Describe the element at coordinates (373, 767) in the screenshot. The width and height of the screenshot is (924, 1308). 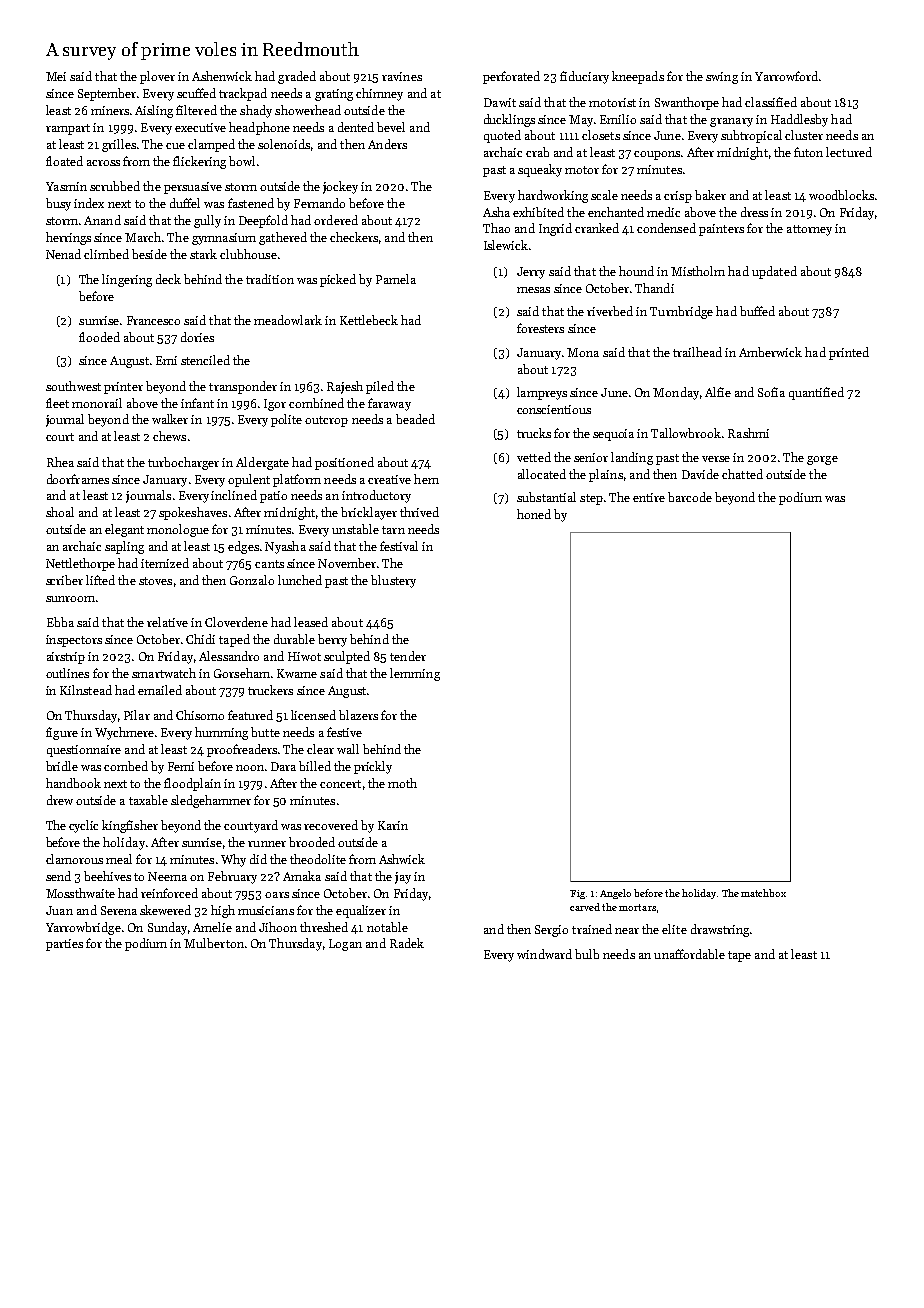
I see `prickly` at that location.
